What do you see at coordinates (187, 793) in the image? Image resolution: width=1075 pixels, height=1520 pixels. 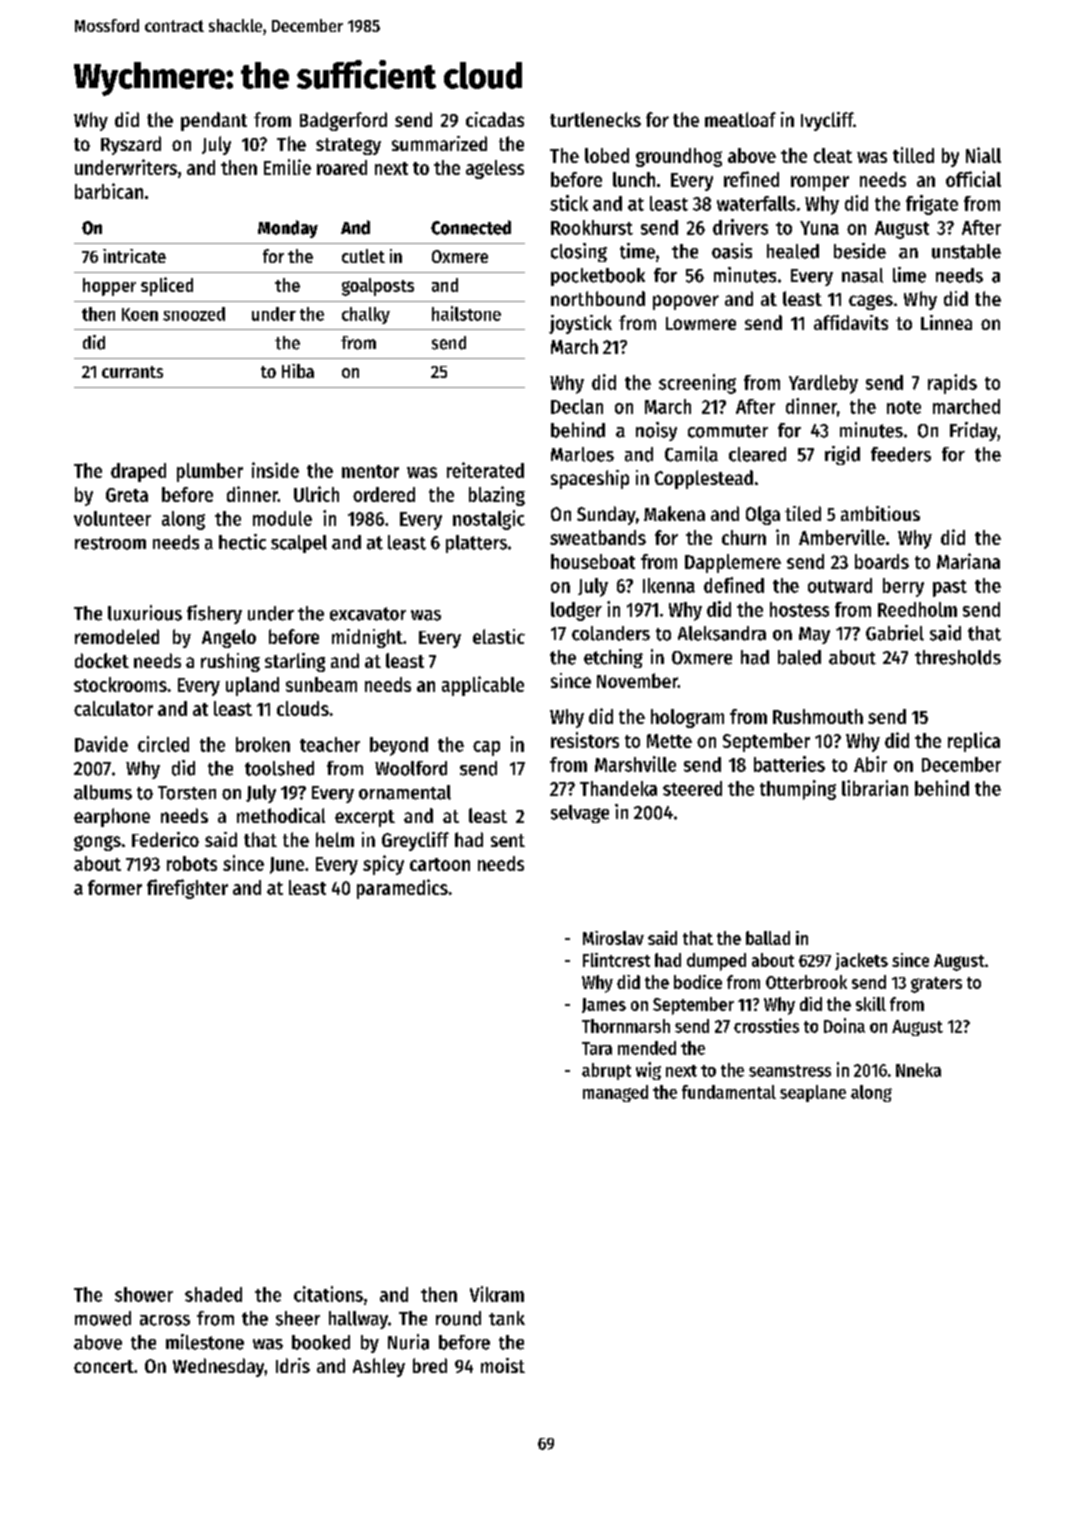 I see `Torsten` at bounding box center [187, 793].
